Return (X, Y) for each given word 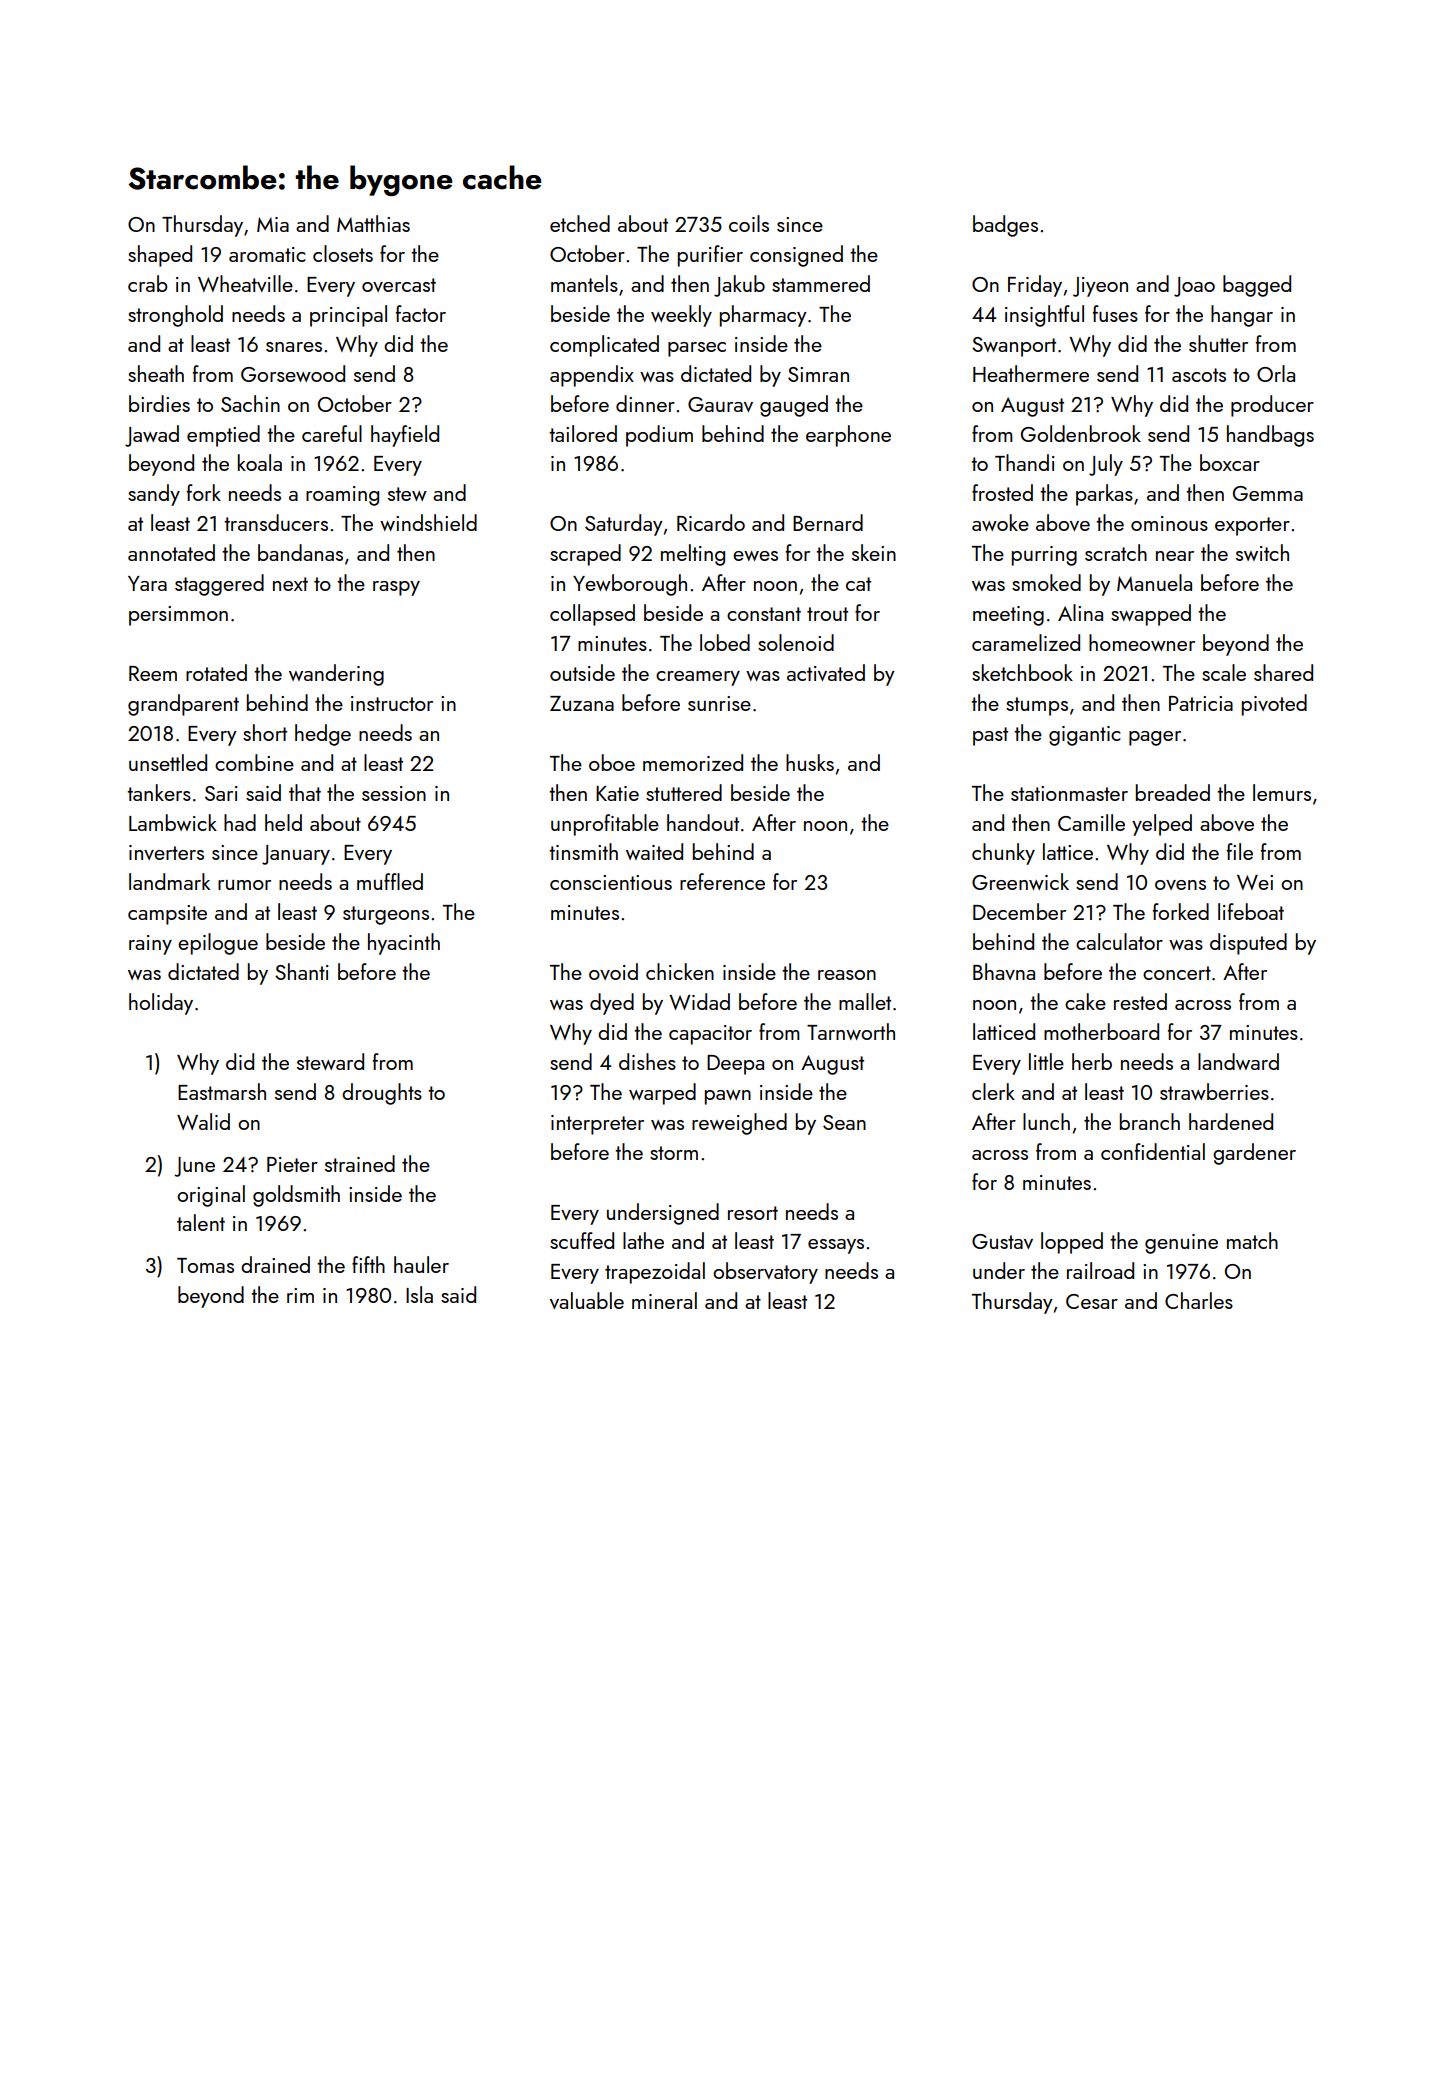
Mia (273, 224)
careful (332, 433)
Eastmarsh (222, 1091)
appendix (592, 376)
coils (749, 223)
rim (300, 1295)
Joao (1194, 287)
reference (722, 881)
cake (1085, 1001)
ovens (1180, 885)
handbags (1270, 436)
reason (847, 975)
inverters (166, 852)
